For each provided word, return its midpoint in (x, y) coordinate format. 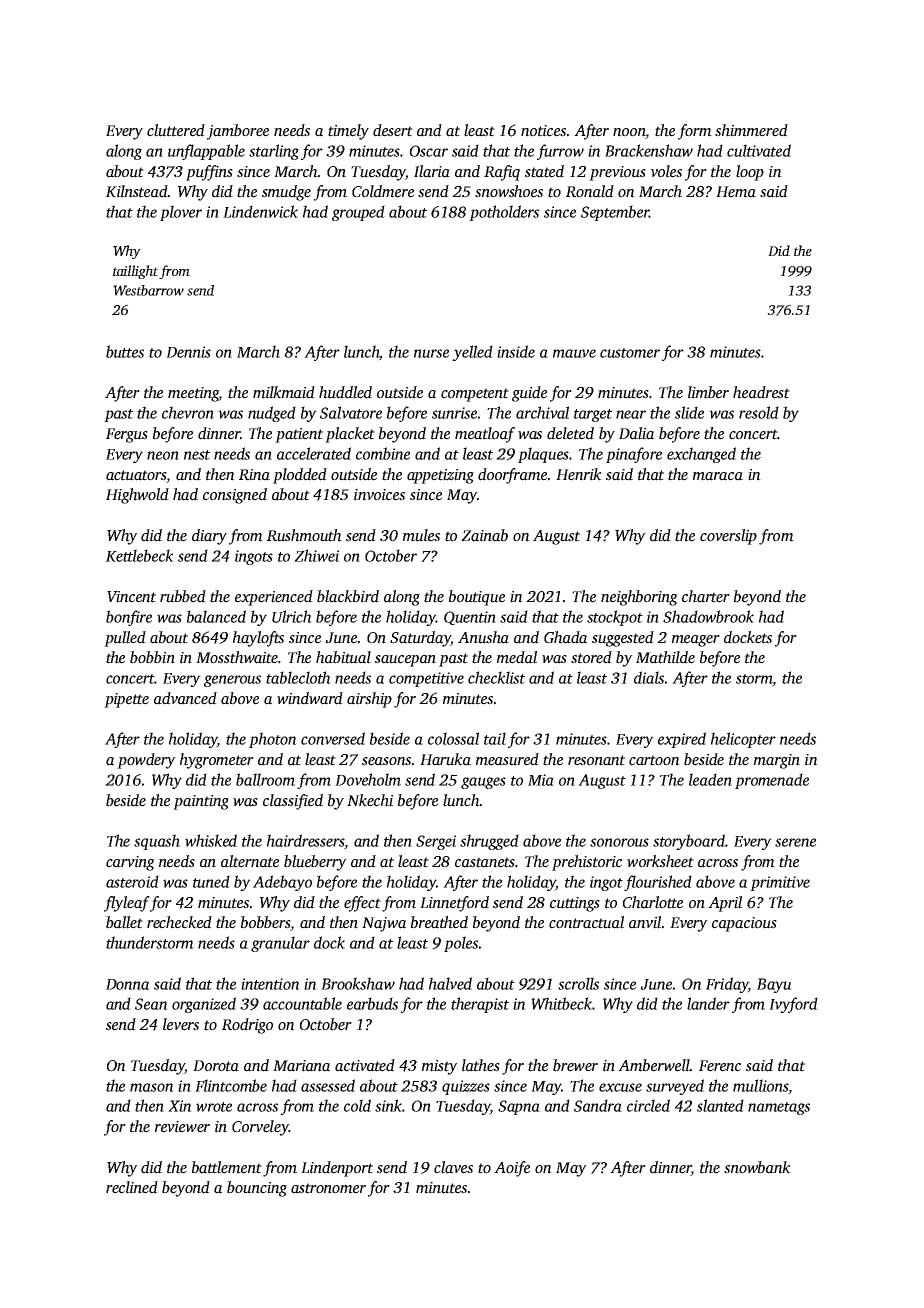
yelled (472, 353)
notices (543, 131)
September (615, 213)
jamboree (238, 132)
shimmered (751, 130)
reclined (132, 1187)
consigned (235, 496)
